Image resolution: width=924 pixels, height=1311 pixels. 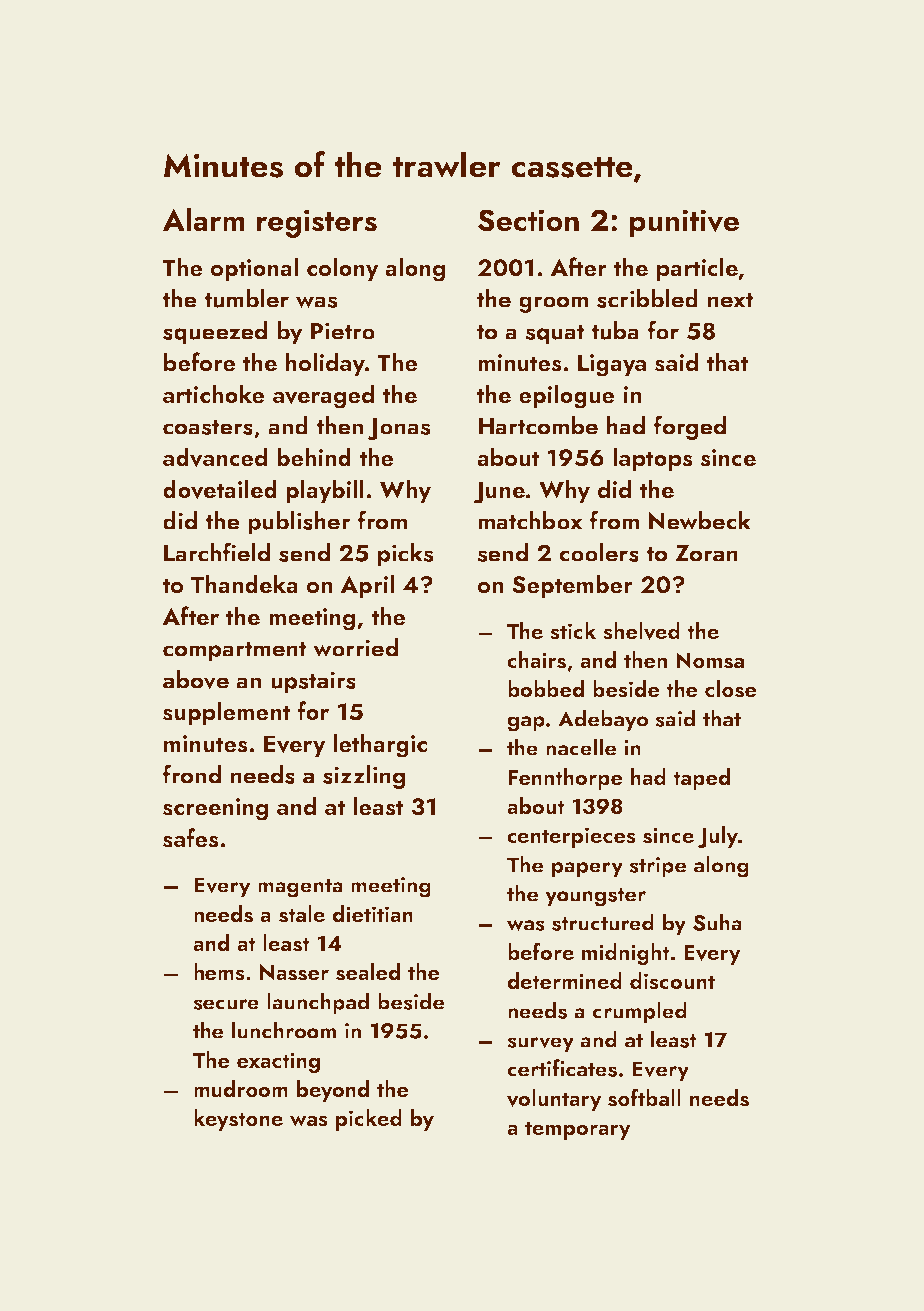 What do you see at coordinates (405, 555) in the screenshot?
I see `picks` at bounding box center [405, 555].
